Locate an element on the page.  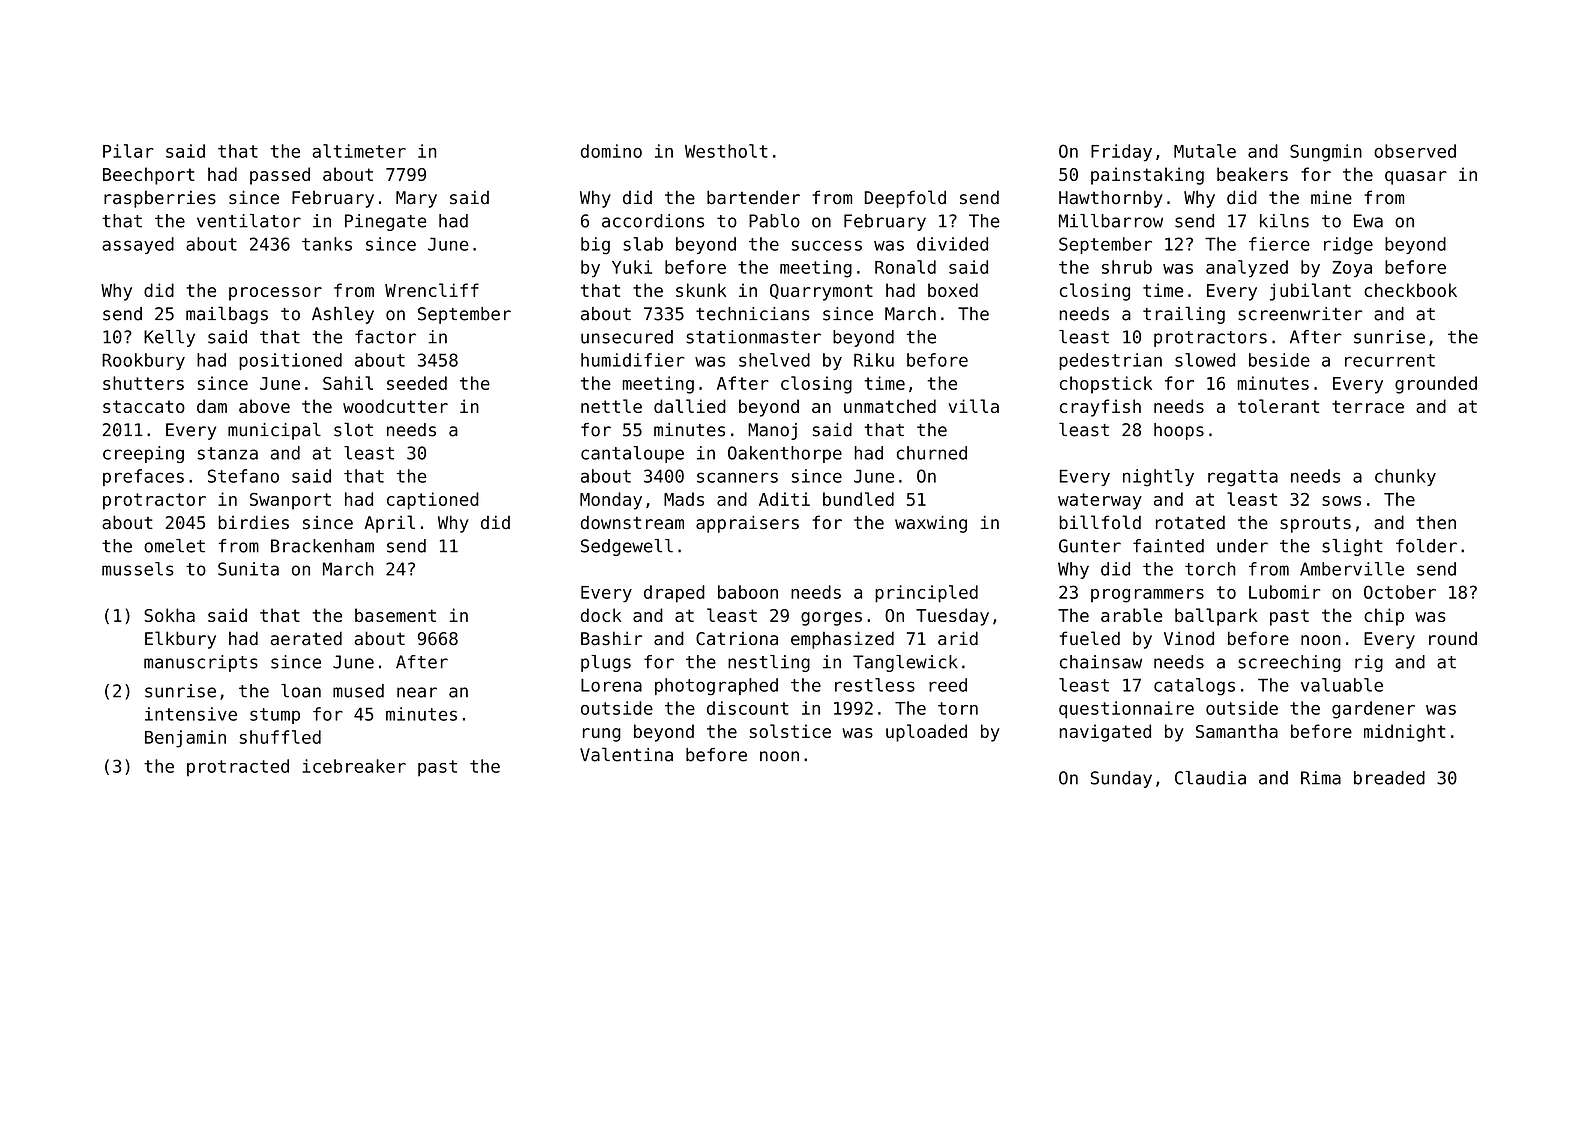
bundled is located at coordinates (858, 499).
